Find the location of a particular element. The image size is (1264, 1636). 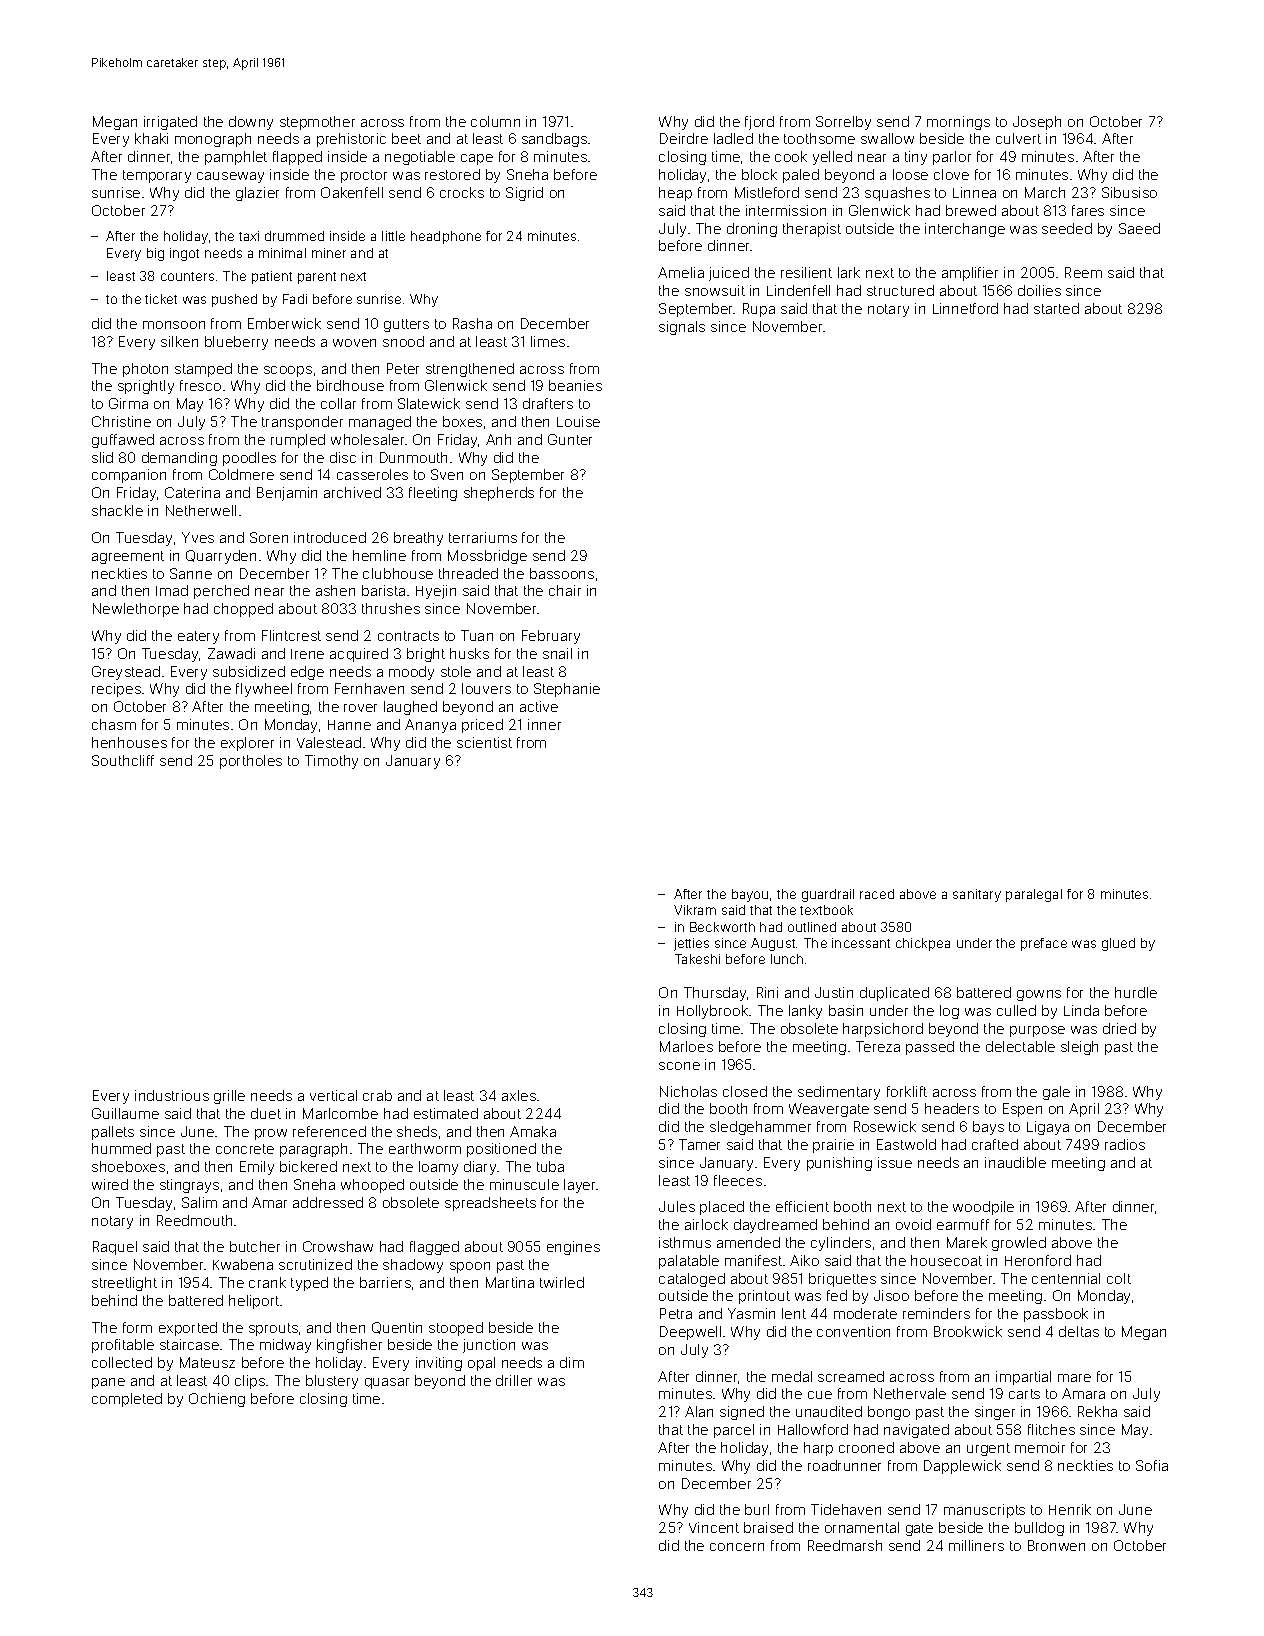

sandbags is located at coordinates (554, 140).
